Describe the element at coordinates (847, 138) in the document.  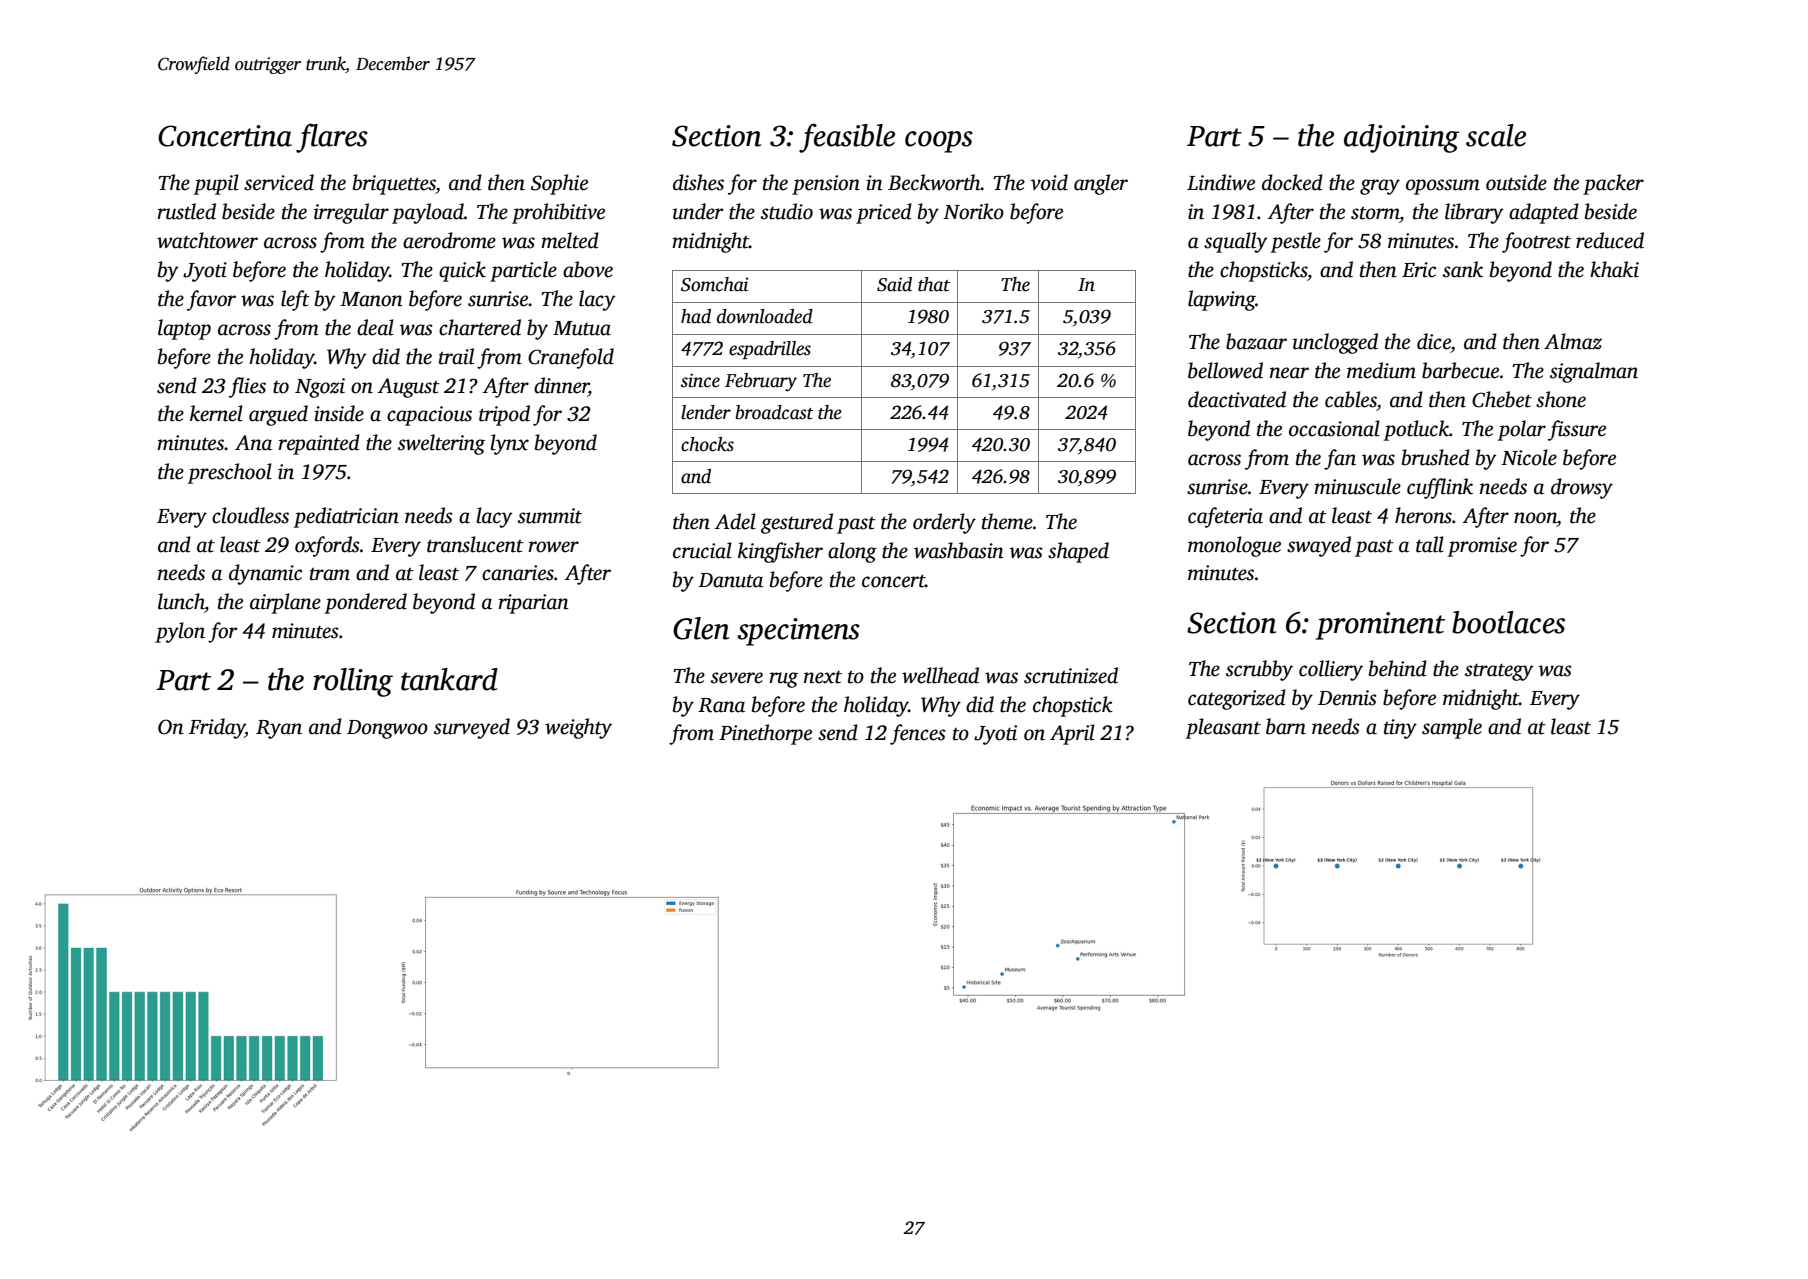
I see `feasible` at that location.
